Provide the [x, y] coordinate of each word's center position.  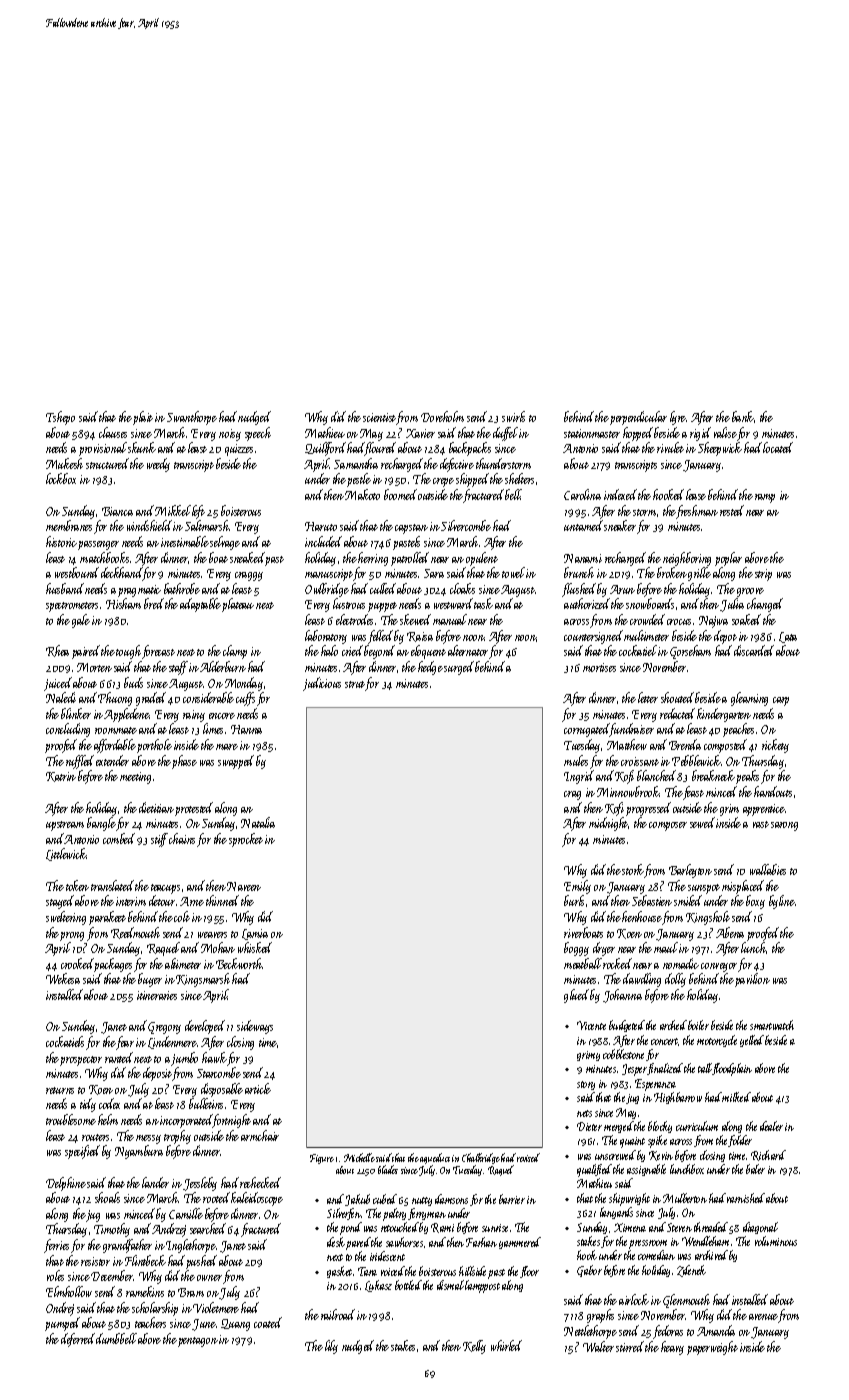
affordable [115, 746]
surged [459, 668]
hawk [214, 1057]
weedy [158, 465]
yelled [752, 1041]
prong [72, 936]
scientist [380, 419]
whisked [255, 947]
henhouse [642, 916]
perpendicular [638, 418]
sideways [255, 1027]
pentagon [198, 1342]
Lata [788, 637]
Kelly [474, 1347]
